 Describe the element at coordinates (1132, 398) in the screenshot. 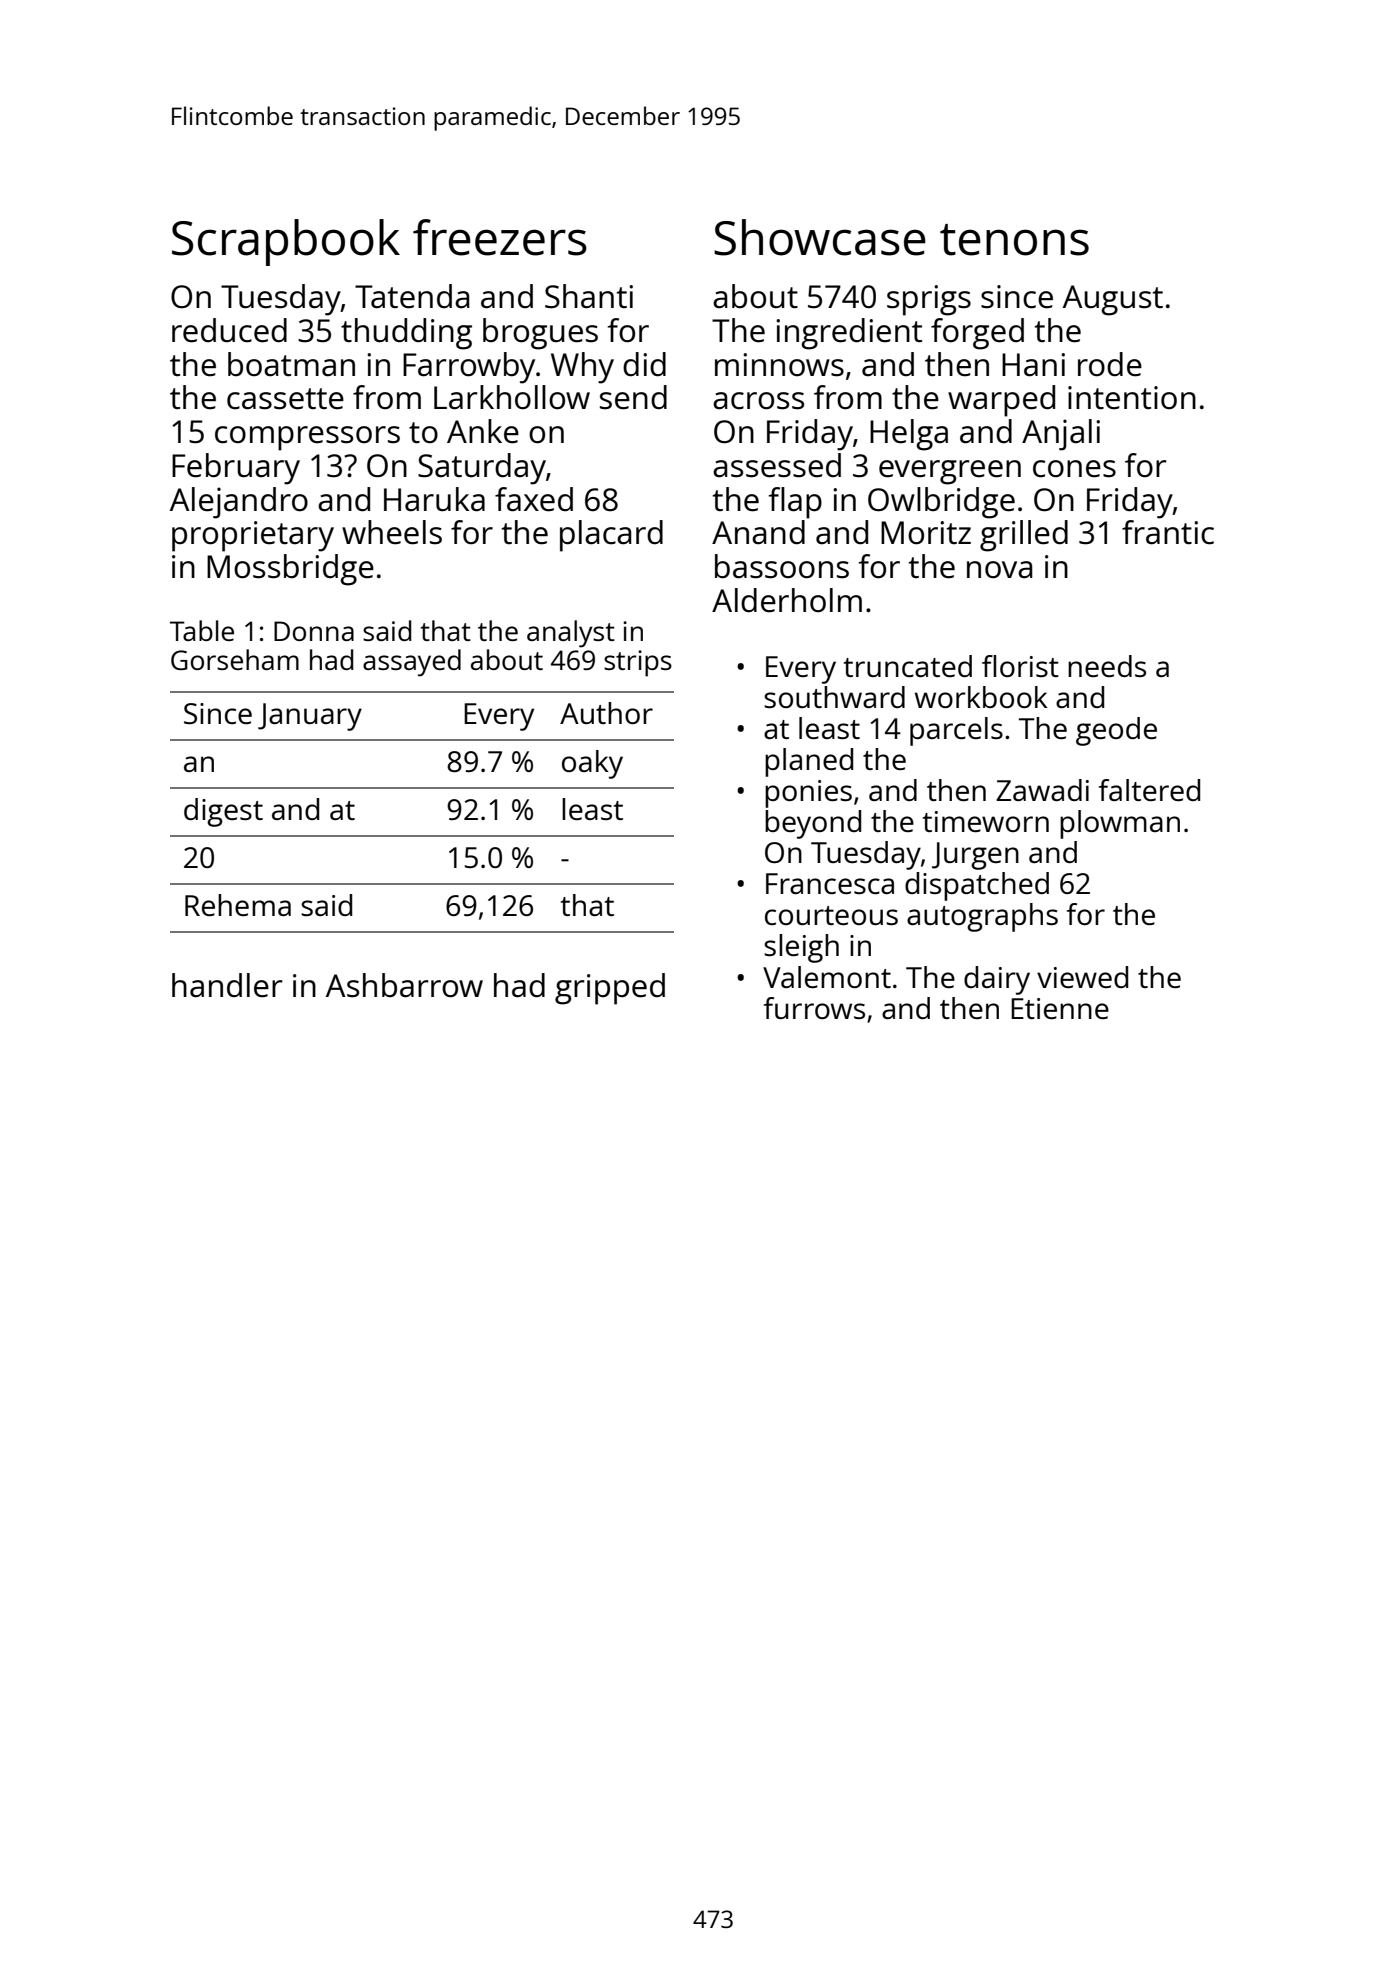

I see `intention` at that location.
